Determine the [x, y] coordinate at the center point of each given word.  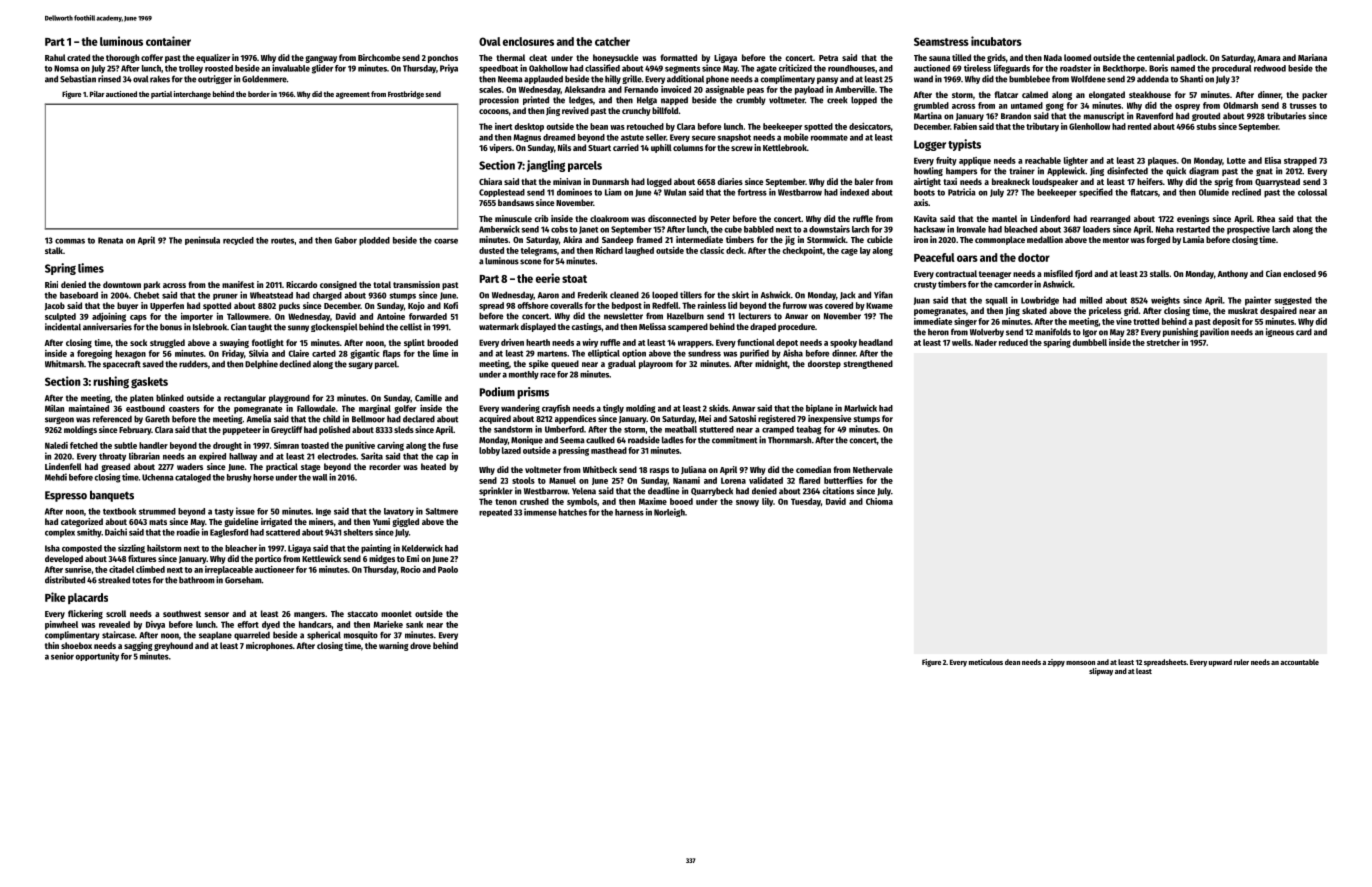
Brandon [1016, 116]
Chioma [879, 501]
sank [414, 624]
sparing [1057, 343]
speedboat [498, 69]
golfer [405, 409]
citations [838, 491]
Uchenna [158, 477]
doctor [1034, 257]
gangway [321, 59]
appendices [575, 419]
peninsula [202, 240]
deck [735, 250]
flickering [85, 614]
